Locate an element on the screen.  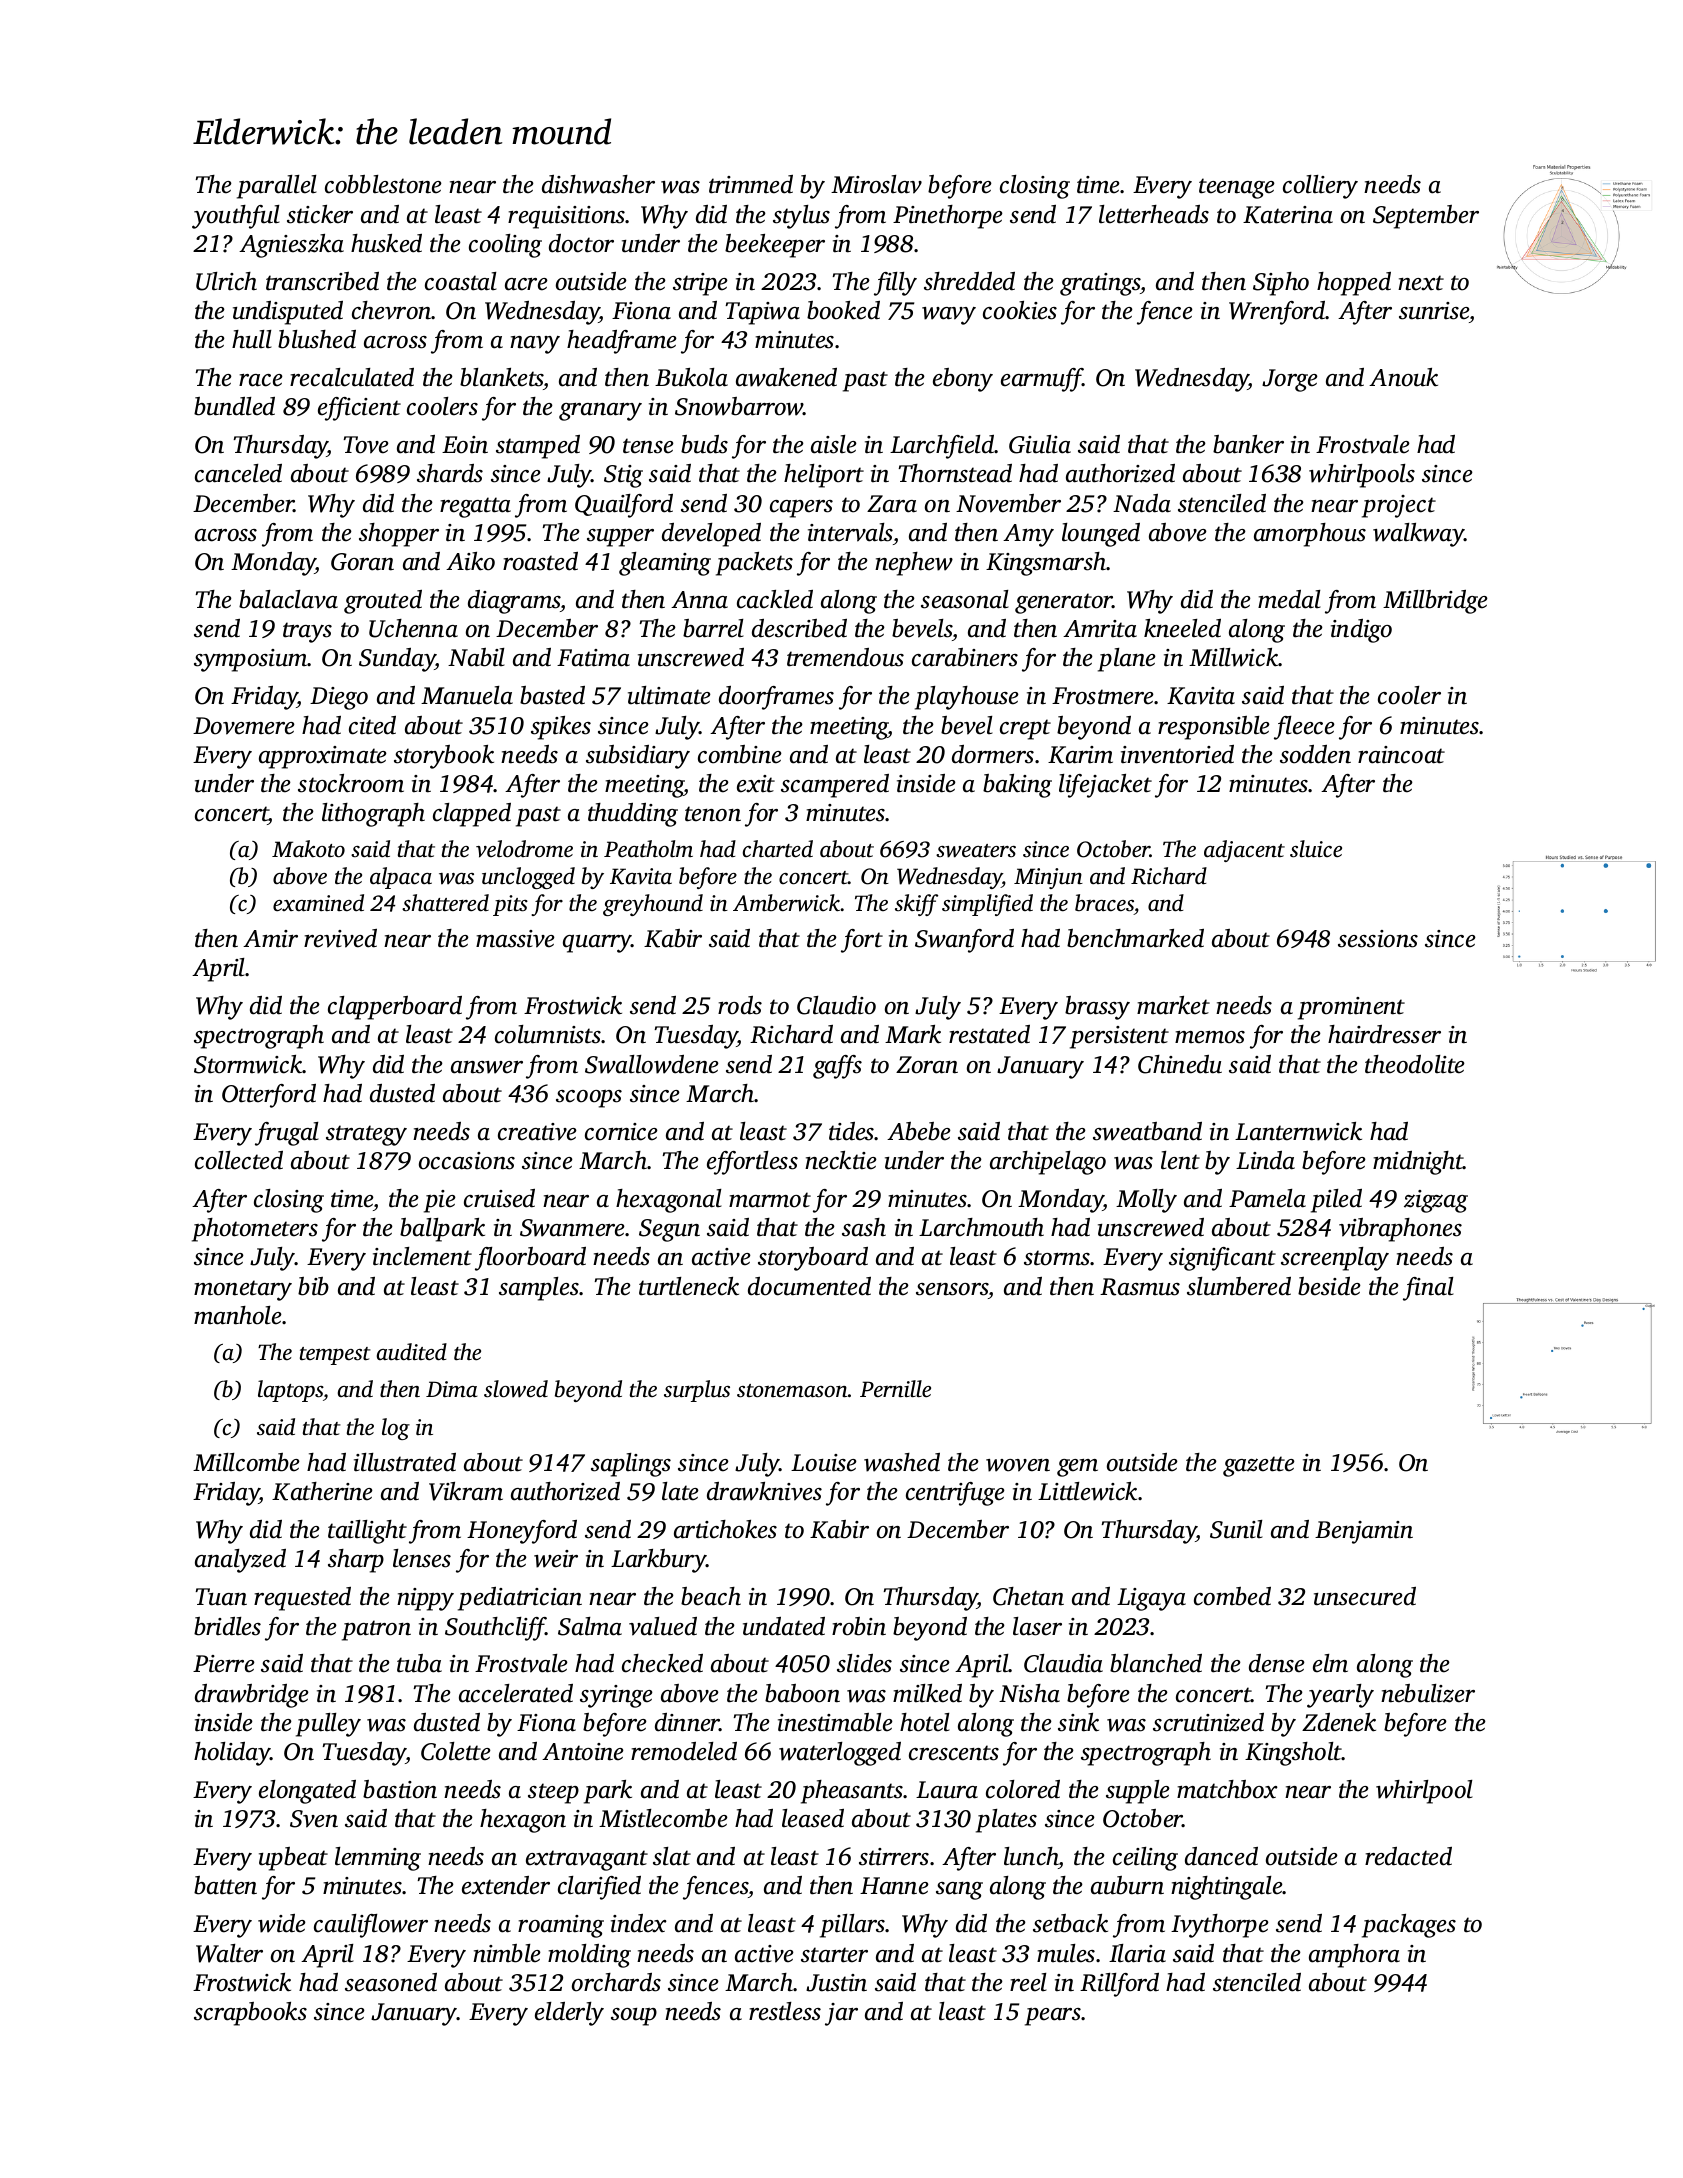
sessions is located at coordinates (1378, 939).
